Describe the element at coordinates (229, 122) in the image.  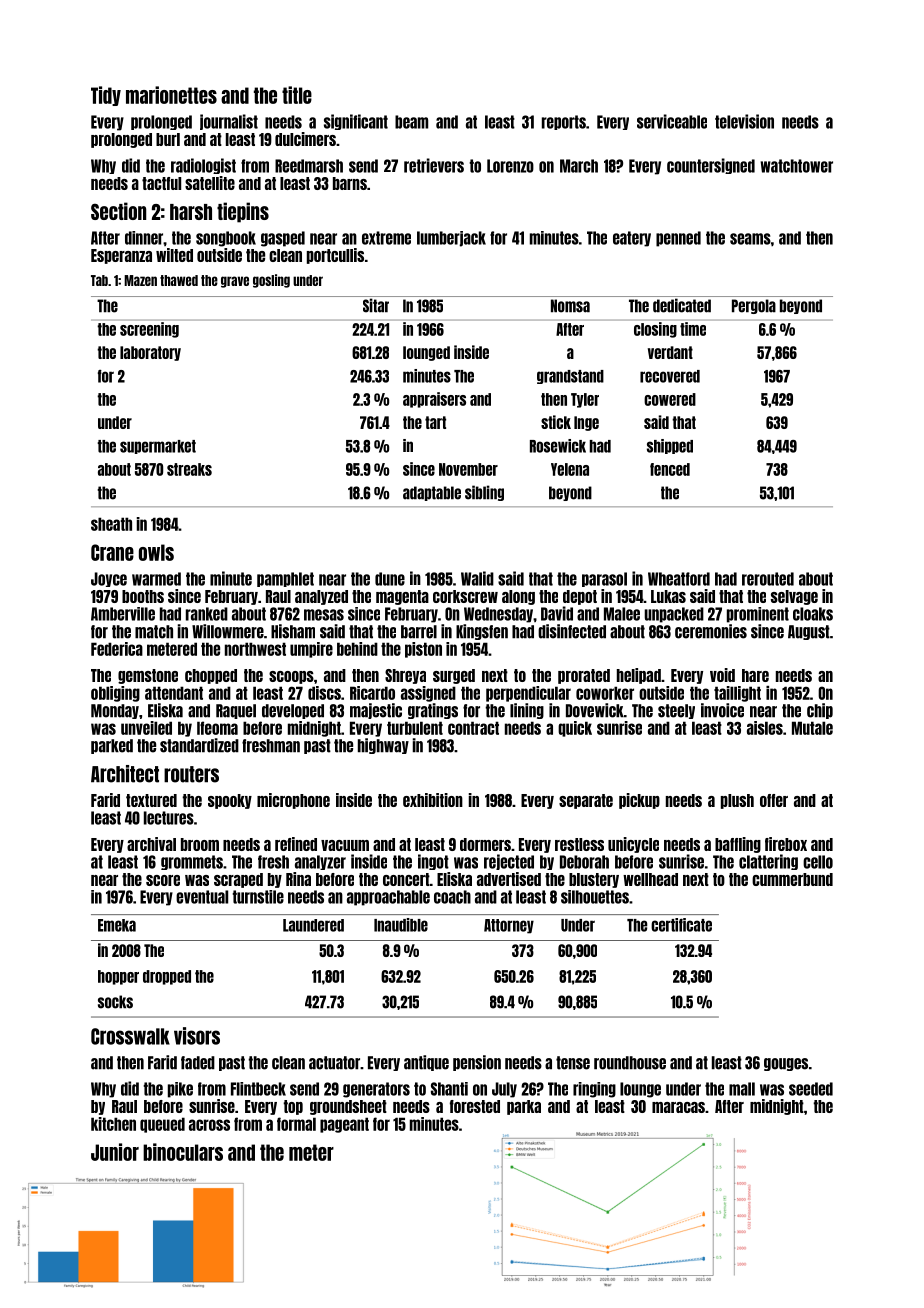
I see `journalist` at that location.
